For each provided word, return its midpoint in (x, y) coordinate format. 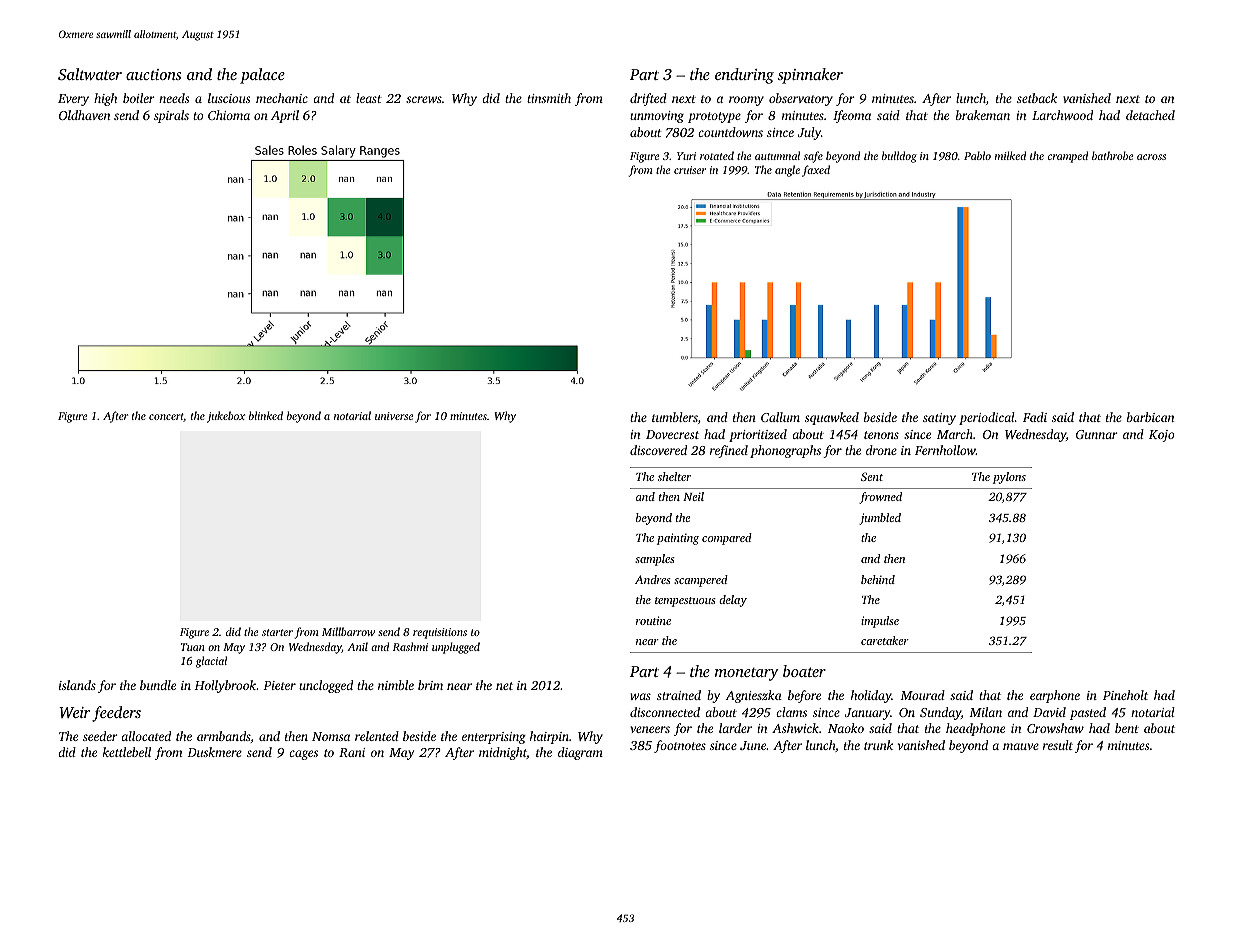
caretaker (885, 640)
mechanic (282, 98)
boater (804, 671)
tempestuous (685, 602)
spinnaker (810, 76)
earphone (1055, 696)
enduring (744, 76)
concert (166, 417)
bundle (158, 685)
